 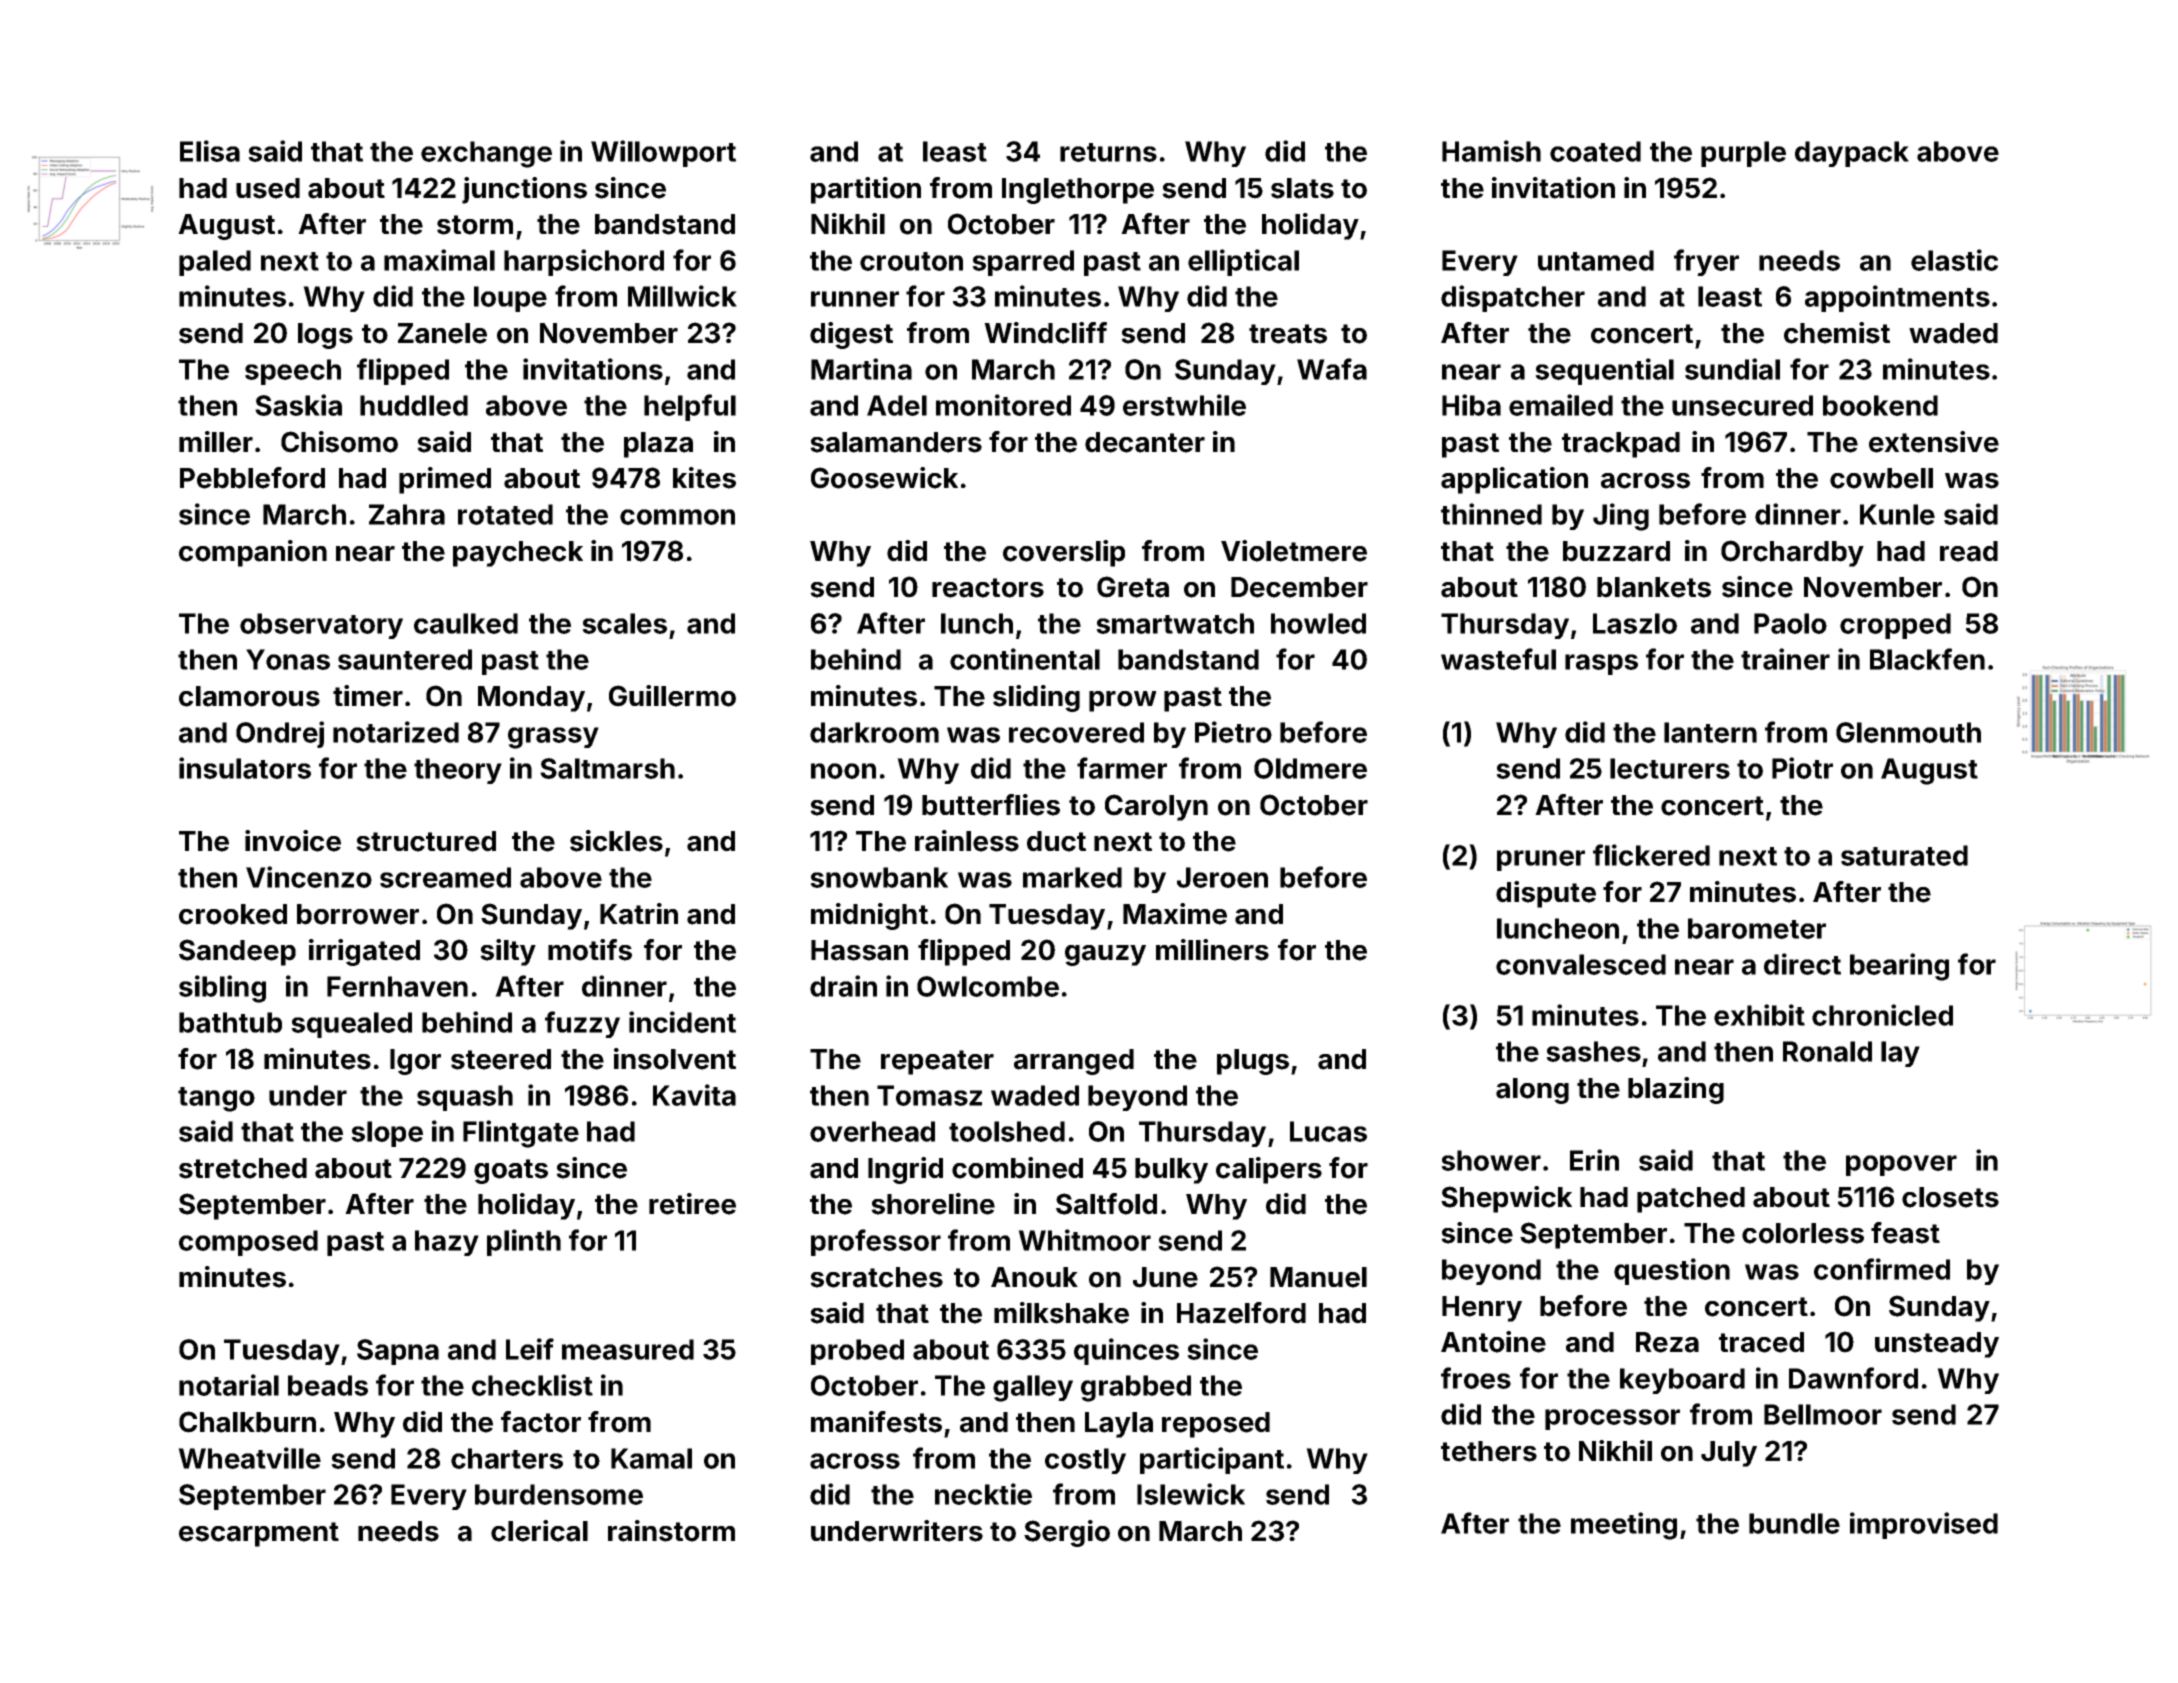 What do you see at coordinates (1108, 152) in the screenshot?
I see `returns` at bounding box center [1108, 152].
